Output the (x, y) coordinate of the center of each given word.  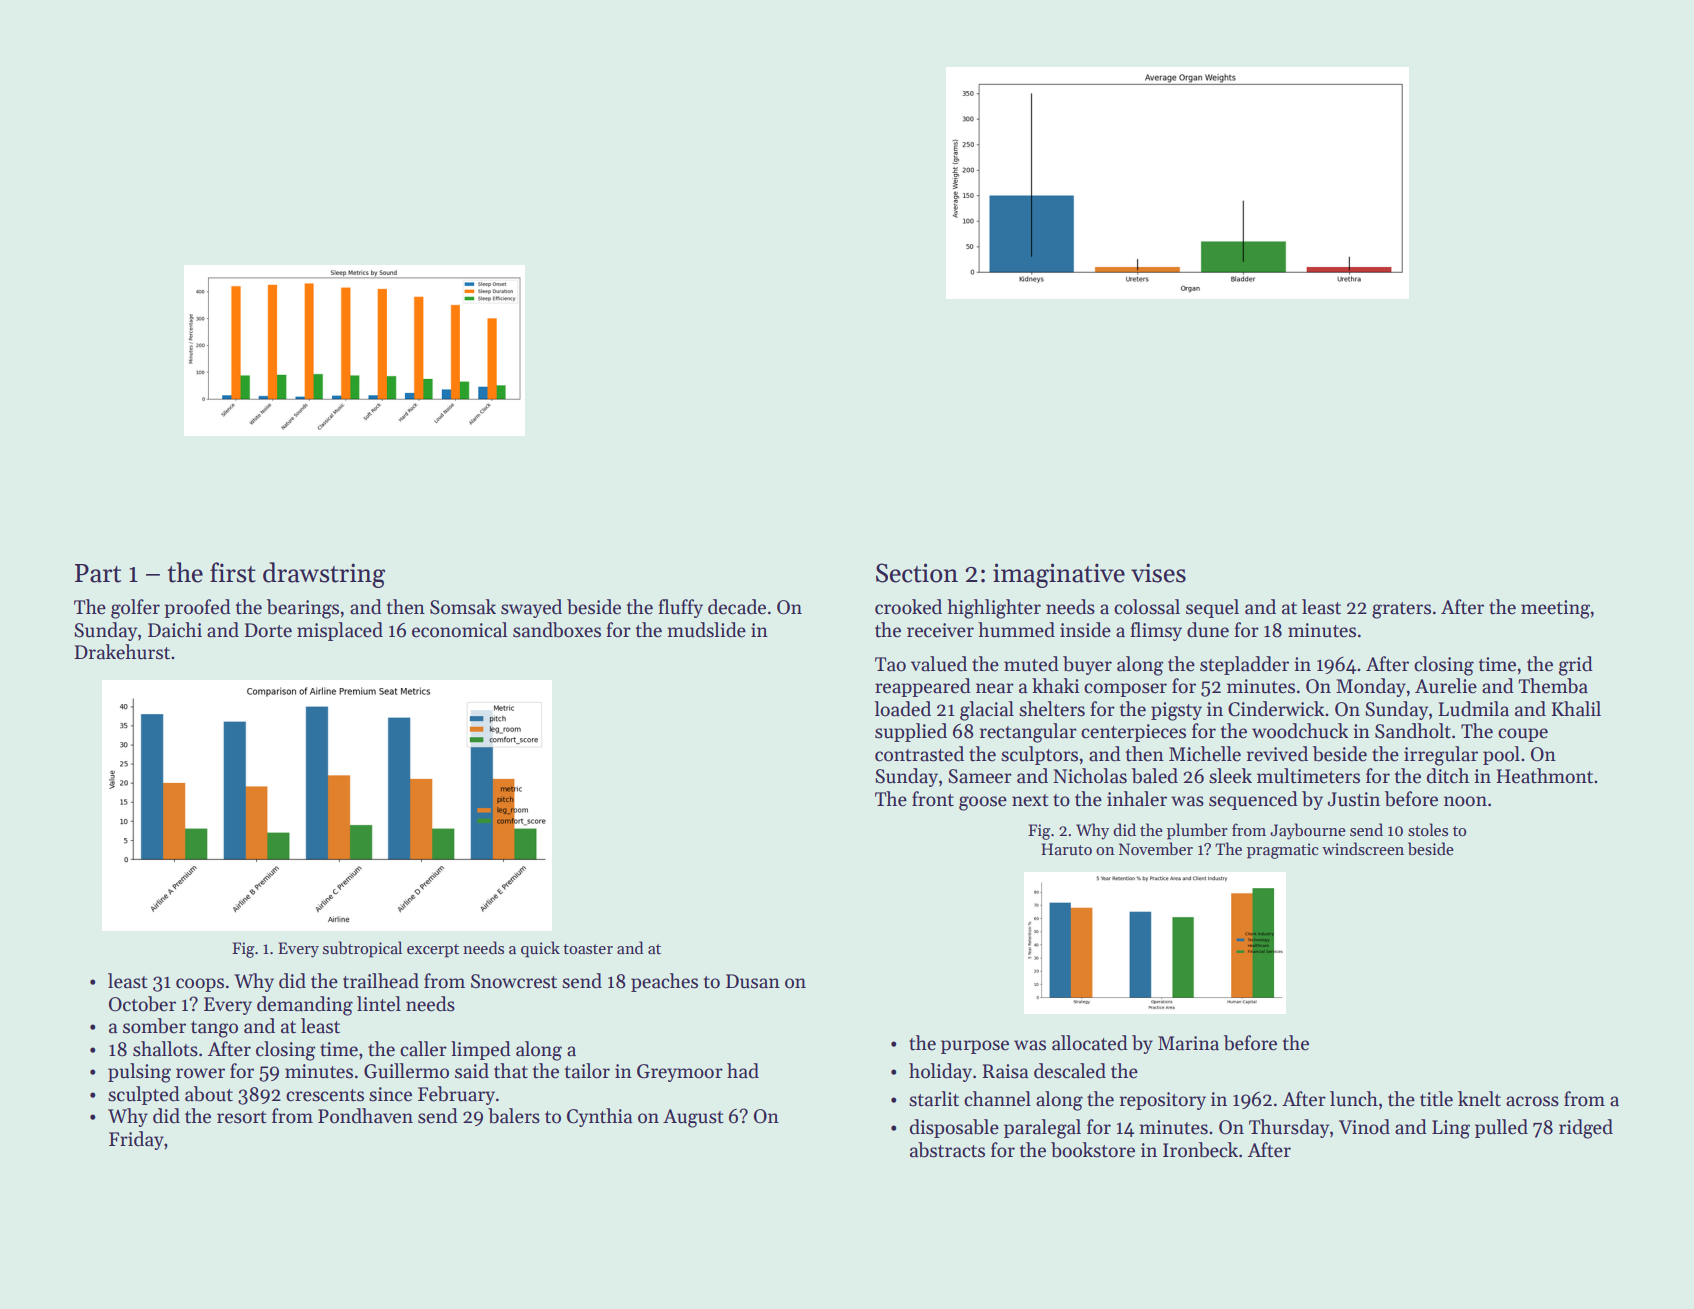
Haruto (1066, 849)
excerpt (433, 951)
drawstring (324, 575)
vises (1158, 573)
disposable (954, 1128)
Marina (1188, 1043)
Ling (1451, 1129)
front (933, 799)
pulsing (139, 1073)
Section (917, 573)
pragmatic (1282, 851)
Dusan (753, 981)
